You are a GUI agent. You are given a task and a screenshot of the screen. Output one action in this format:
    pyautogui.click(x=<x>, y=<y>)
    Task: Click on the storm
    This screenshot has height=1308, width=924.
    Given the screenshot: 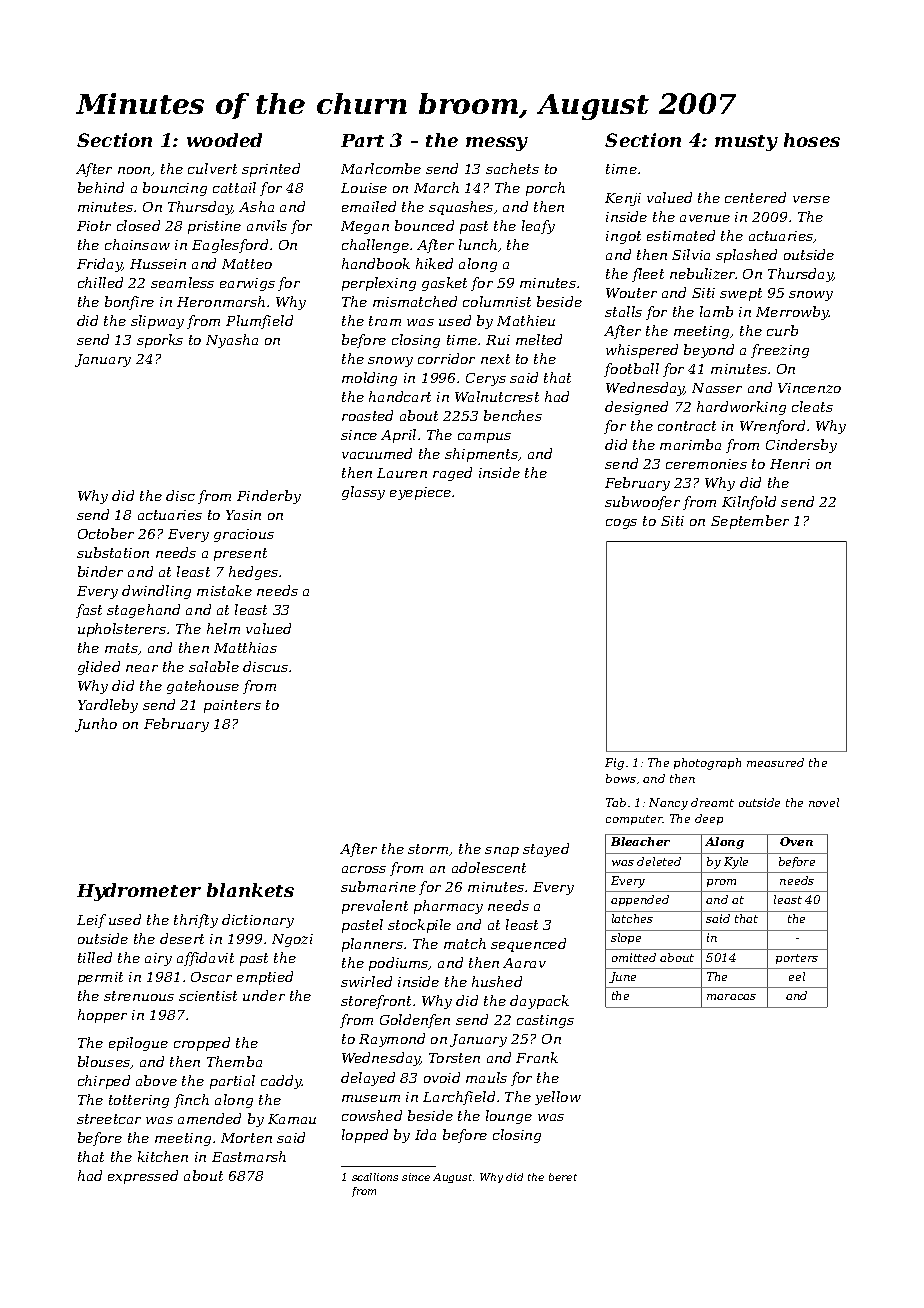 What is the action you would take?
    pyautogui.click(x=428, y=849)
